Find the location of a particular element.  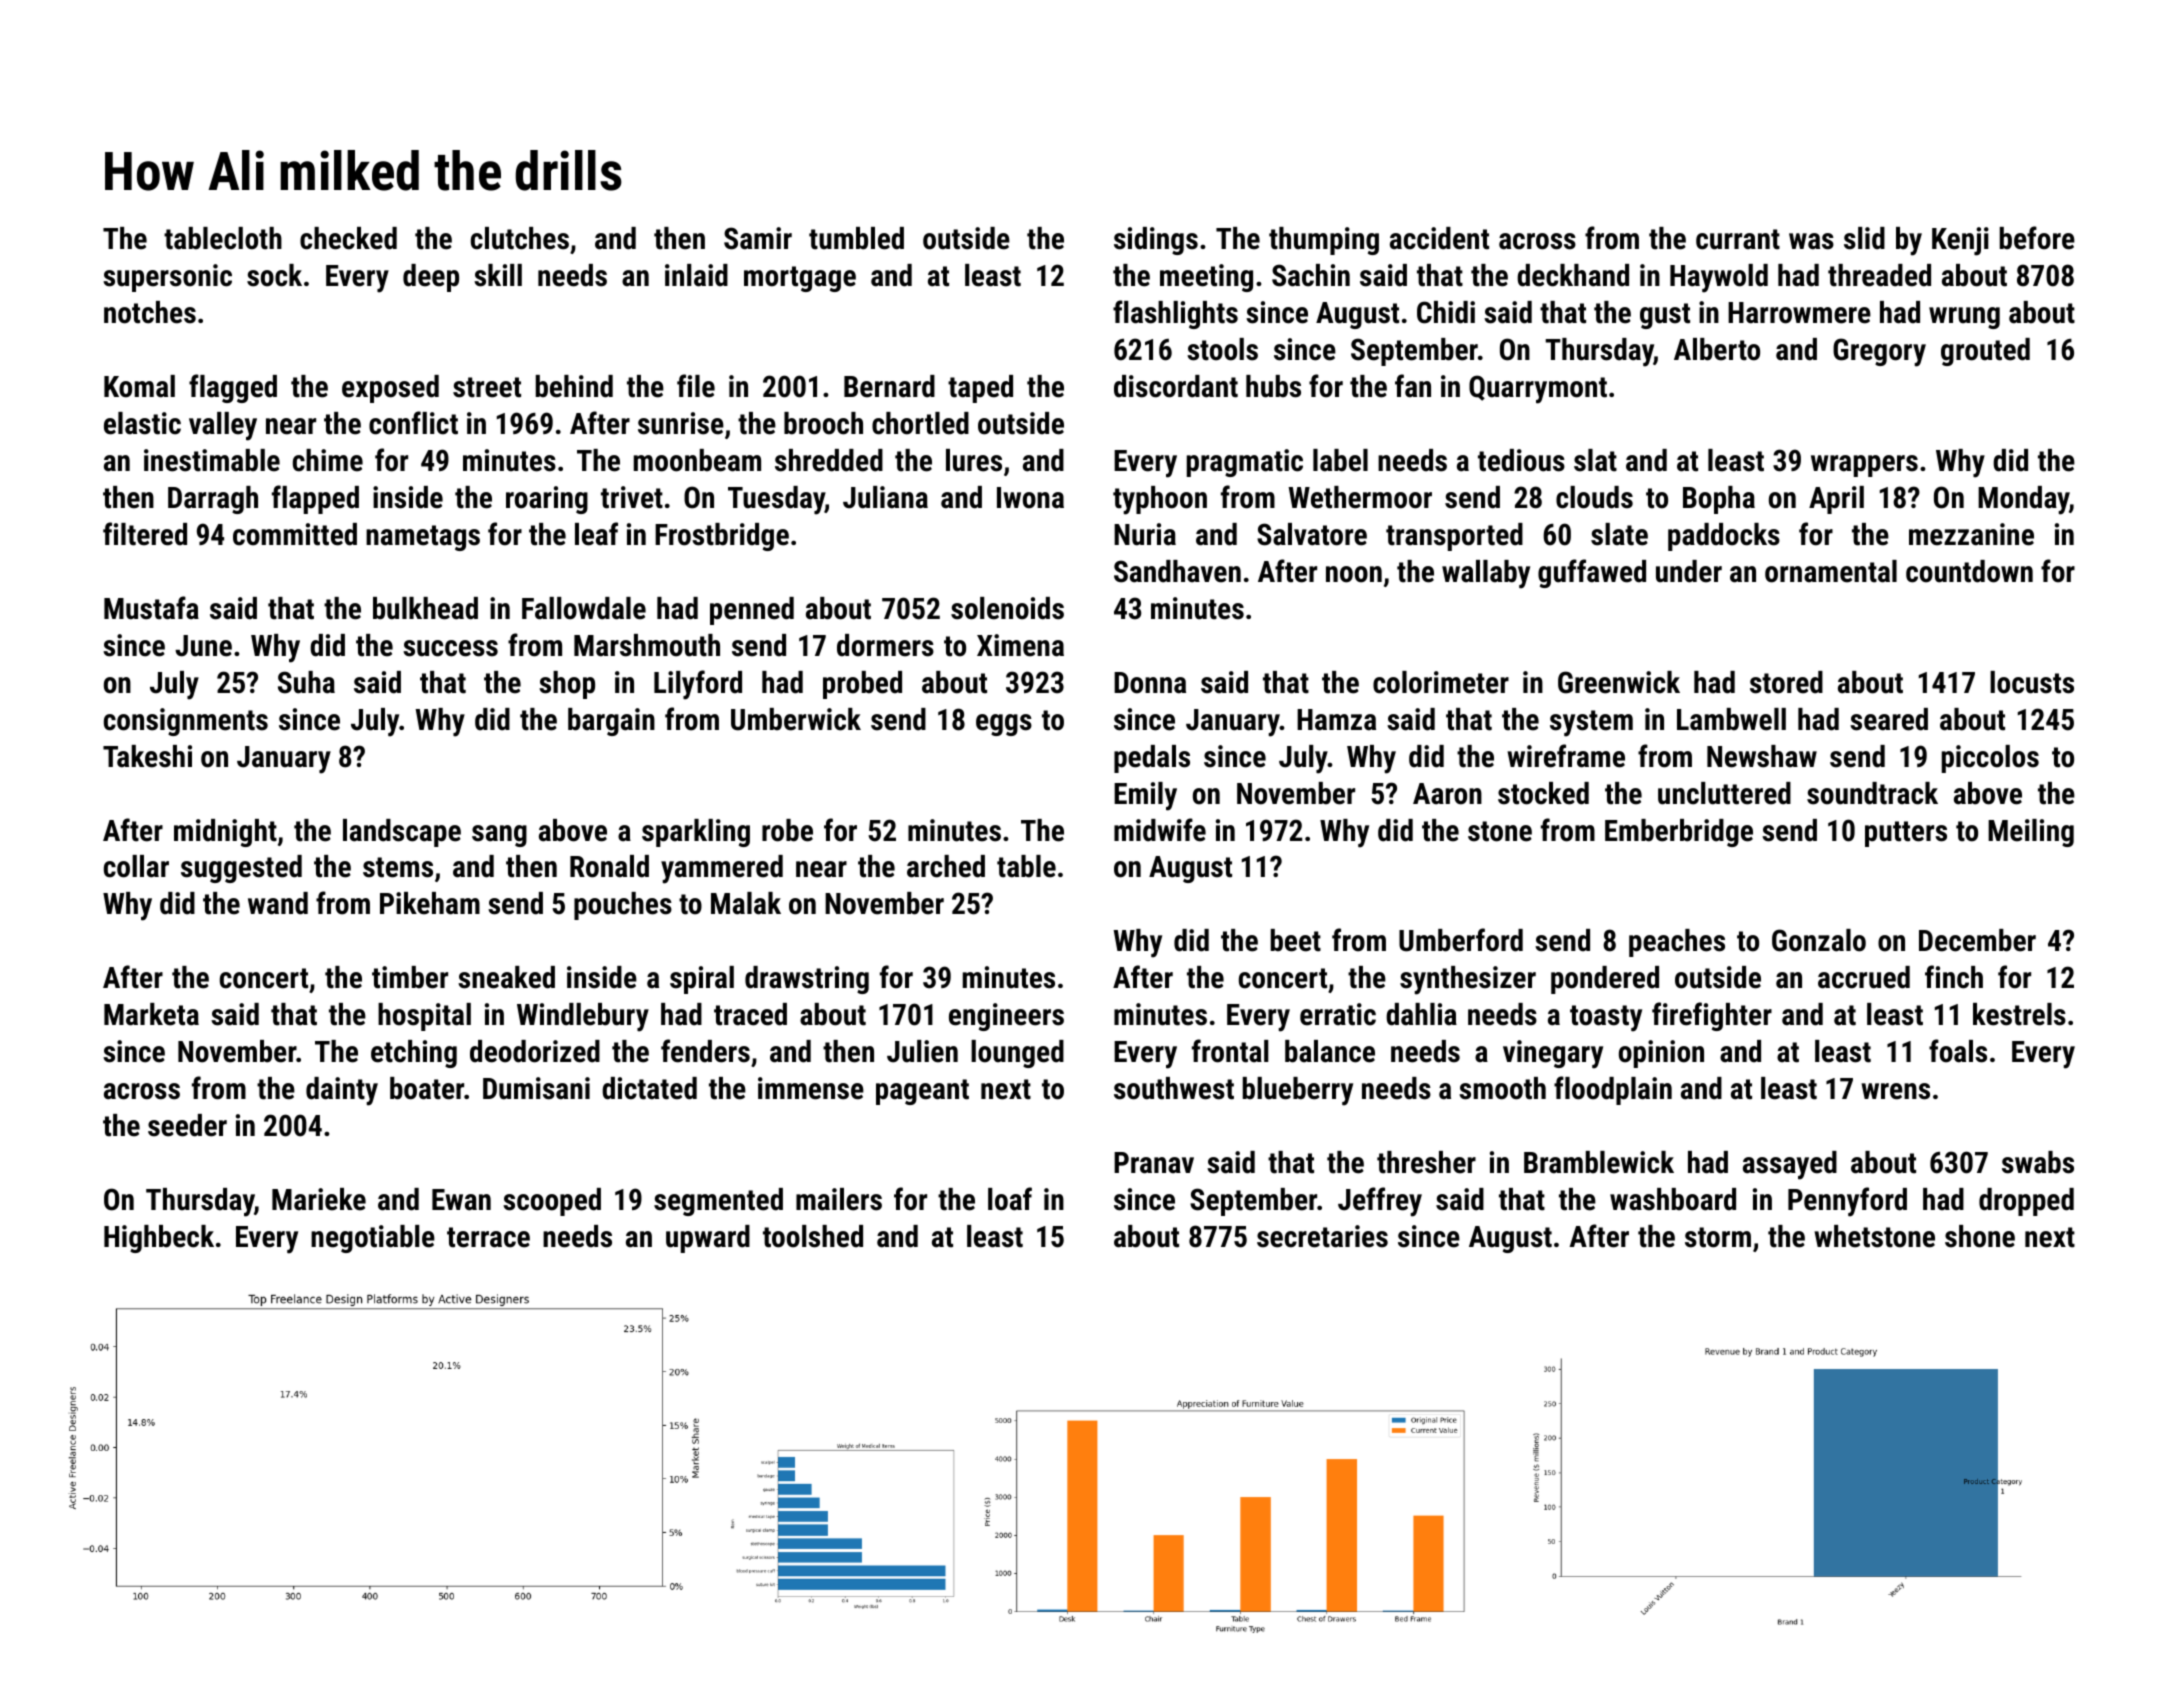

deep is located at coordinates (431, 278).
